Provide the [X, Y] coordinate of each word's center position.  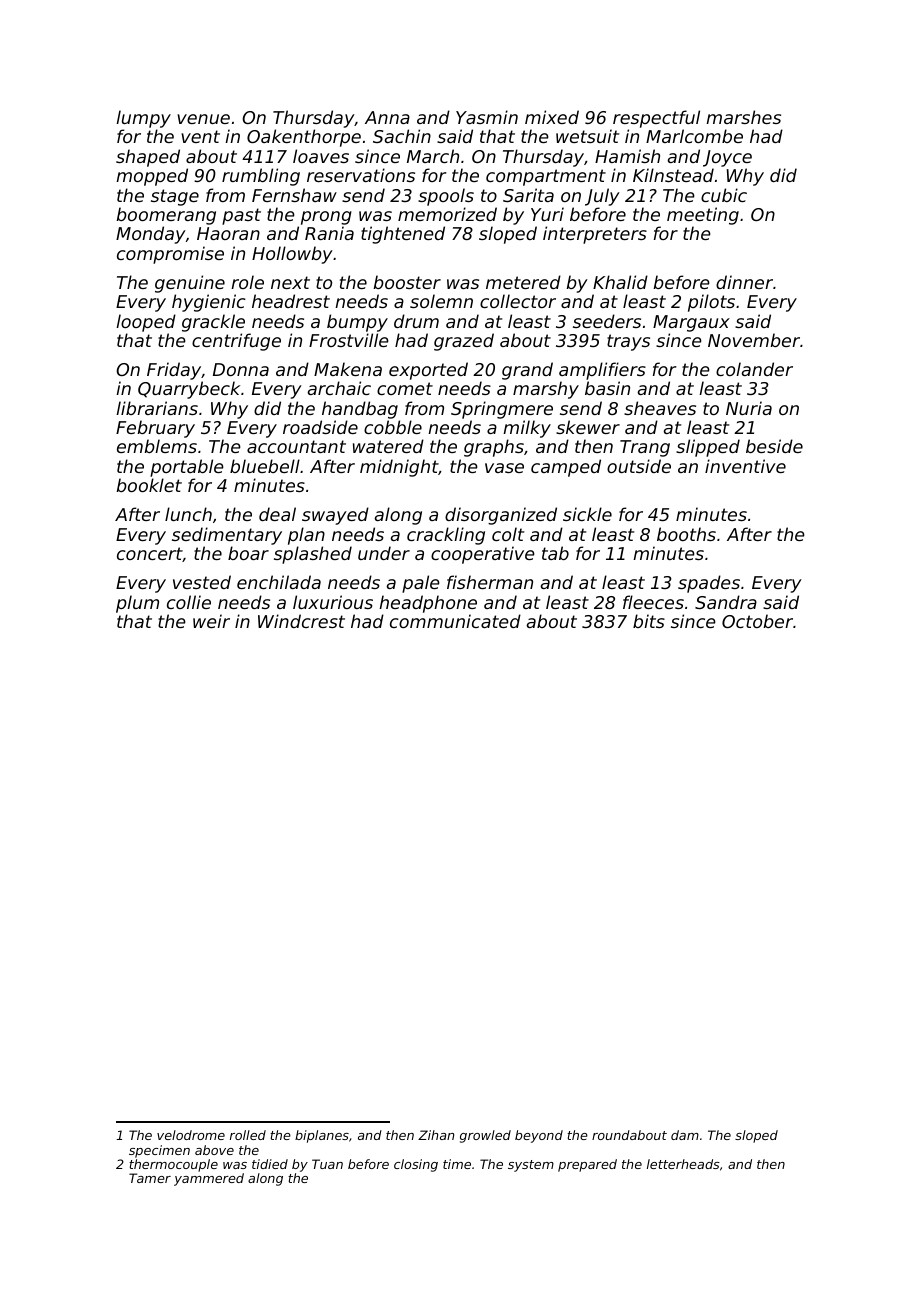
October [757, 621]
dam [685, 1135]
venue [203, 119]
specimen [159, 1151]
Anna [387, 117]
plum [137, 604]
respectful [656, 119]
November [754, 340]
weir [211, 621]
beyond [539, 1136]
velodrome [191, 1135]
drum [416, 321]
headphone [428, 604]
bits [649, 621]
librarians [157, 408]
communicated [455, 621]
